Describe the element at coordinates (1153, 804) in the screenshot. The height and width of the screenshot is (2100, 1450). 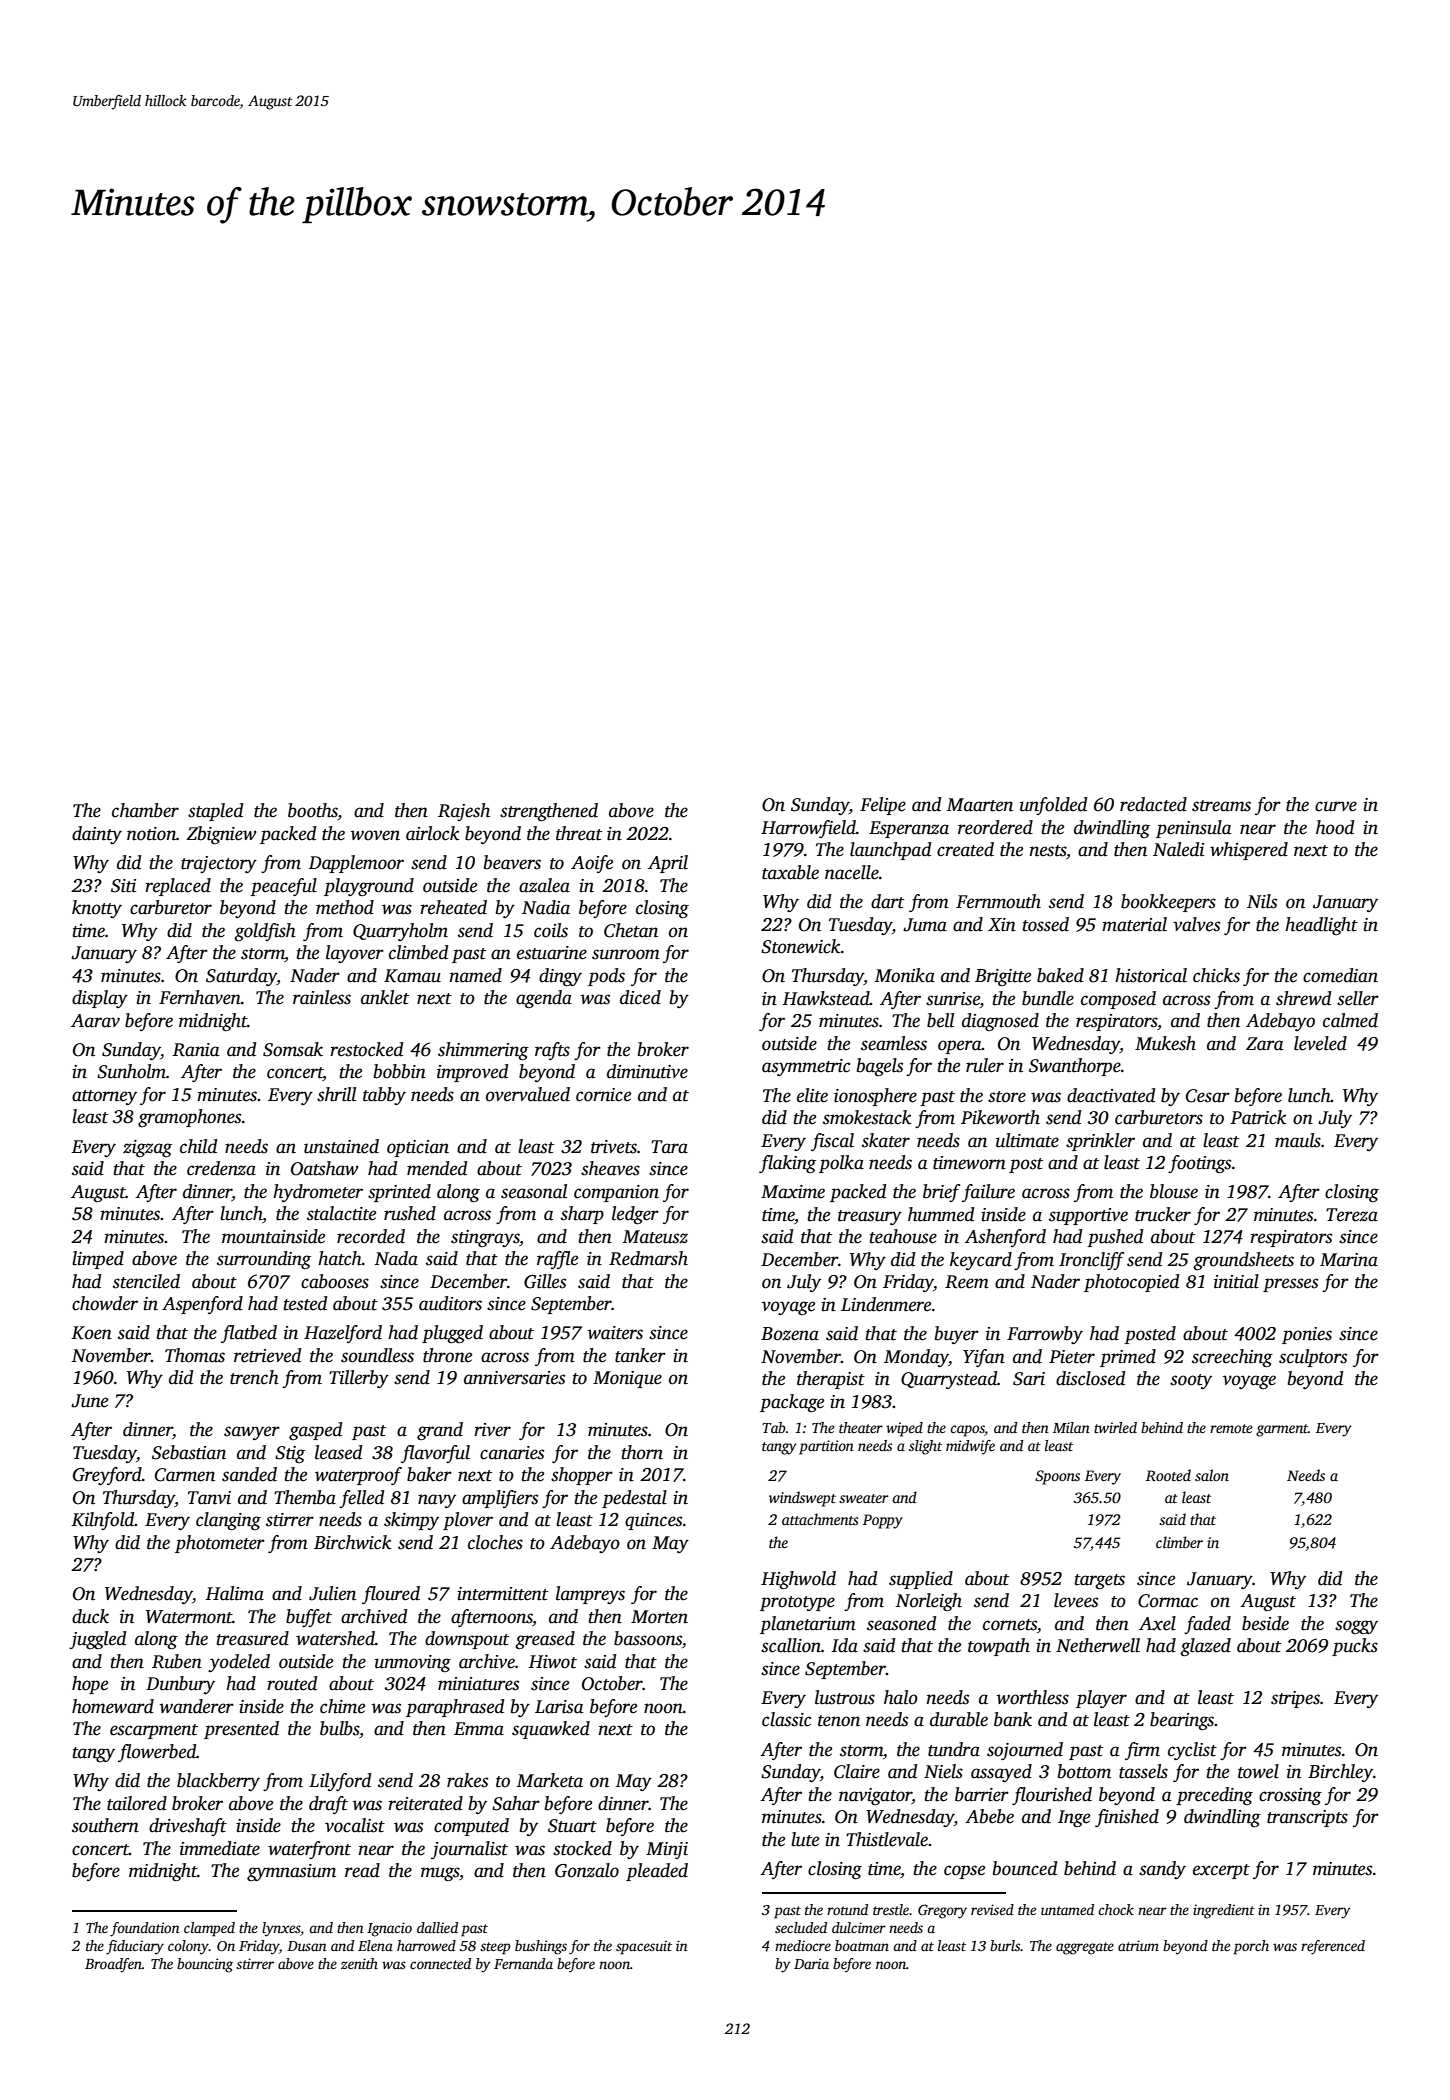
I see `redacted` at that location.
